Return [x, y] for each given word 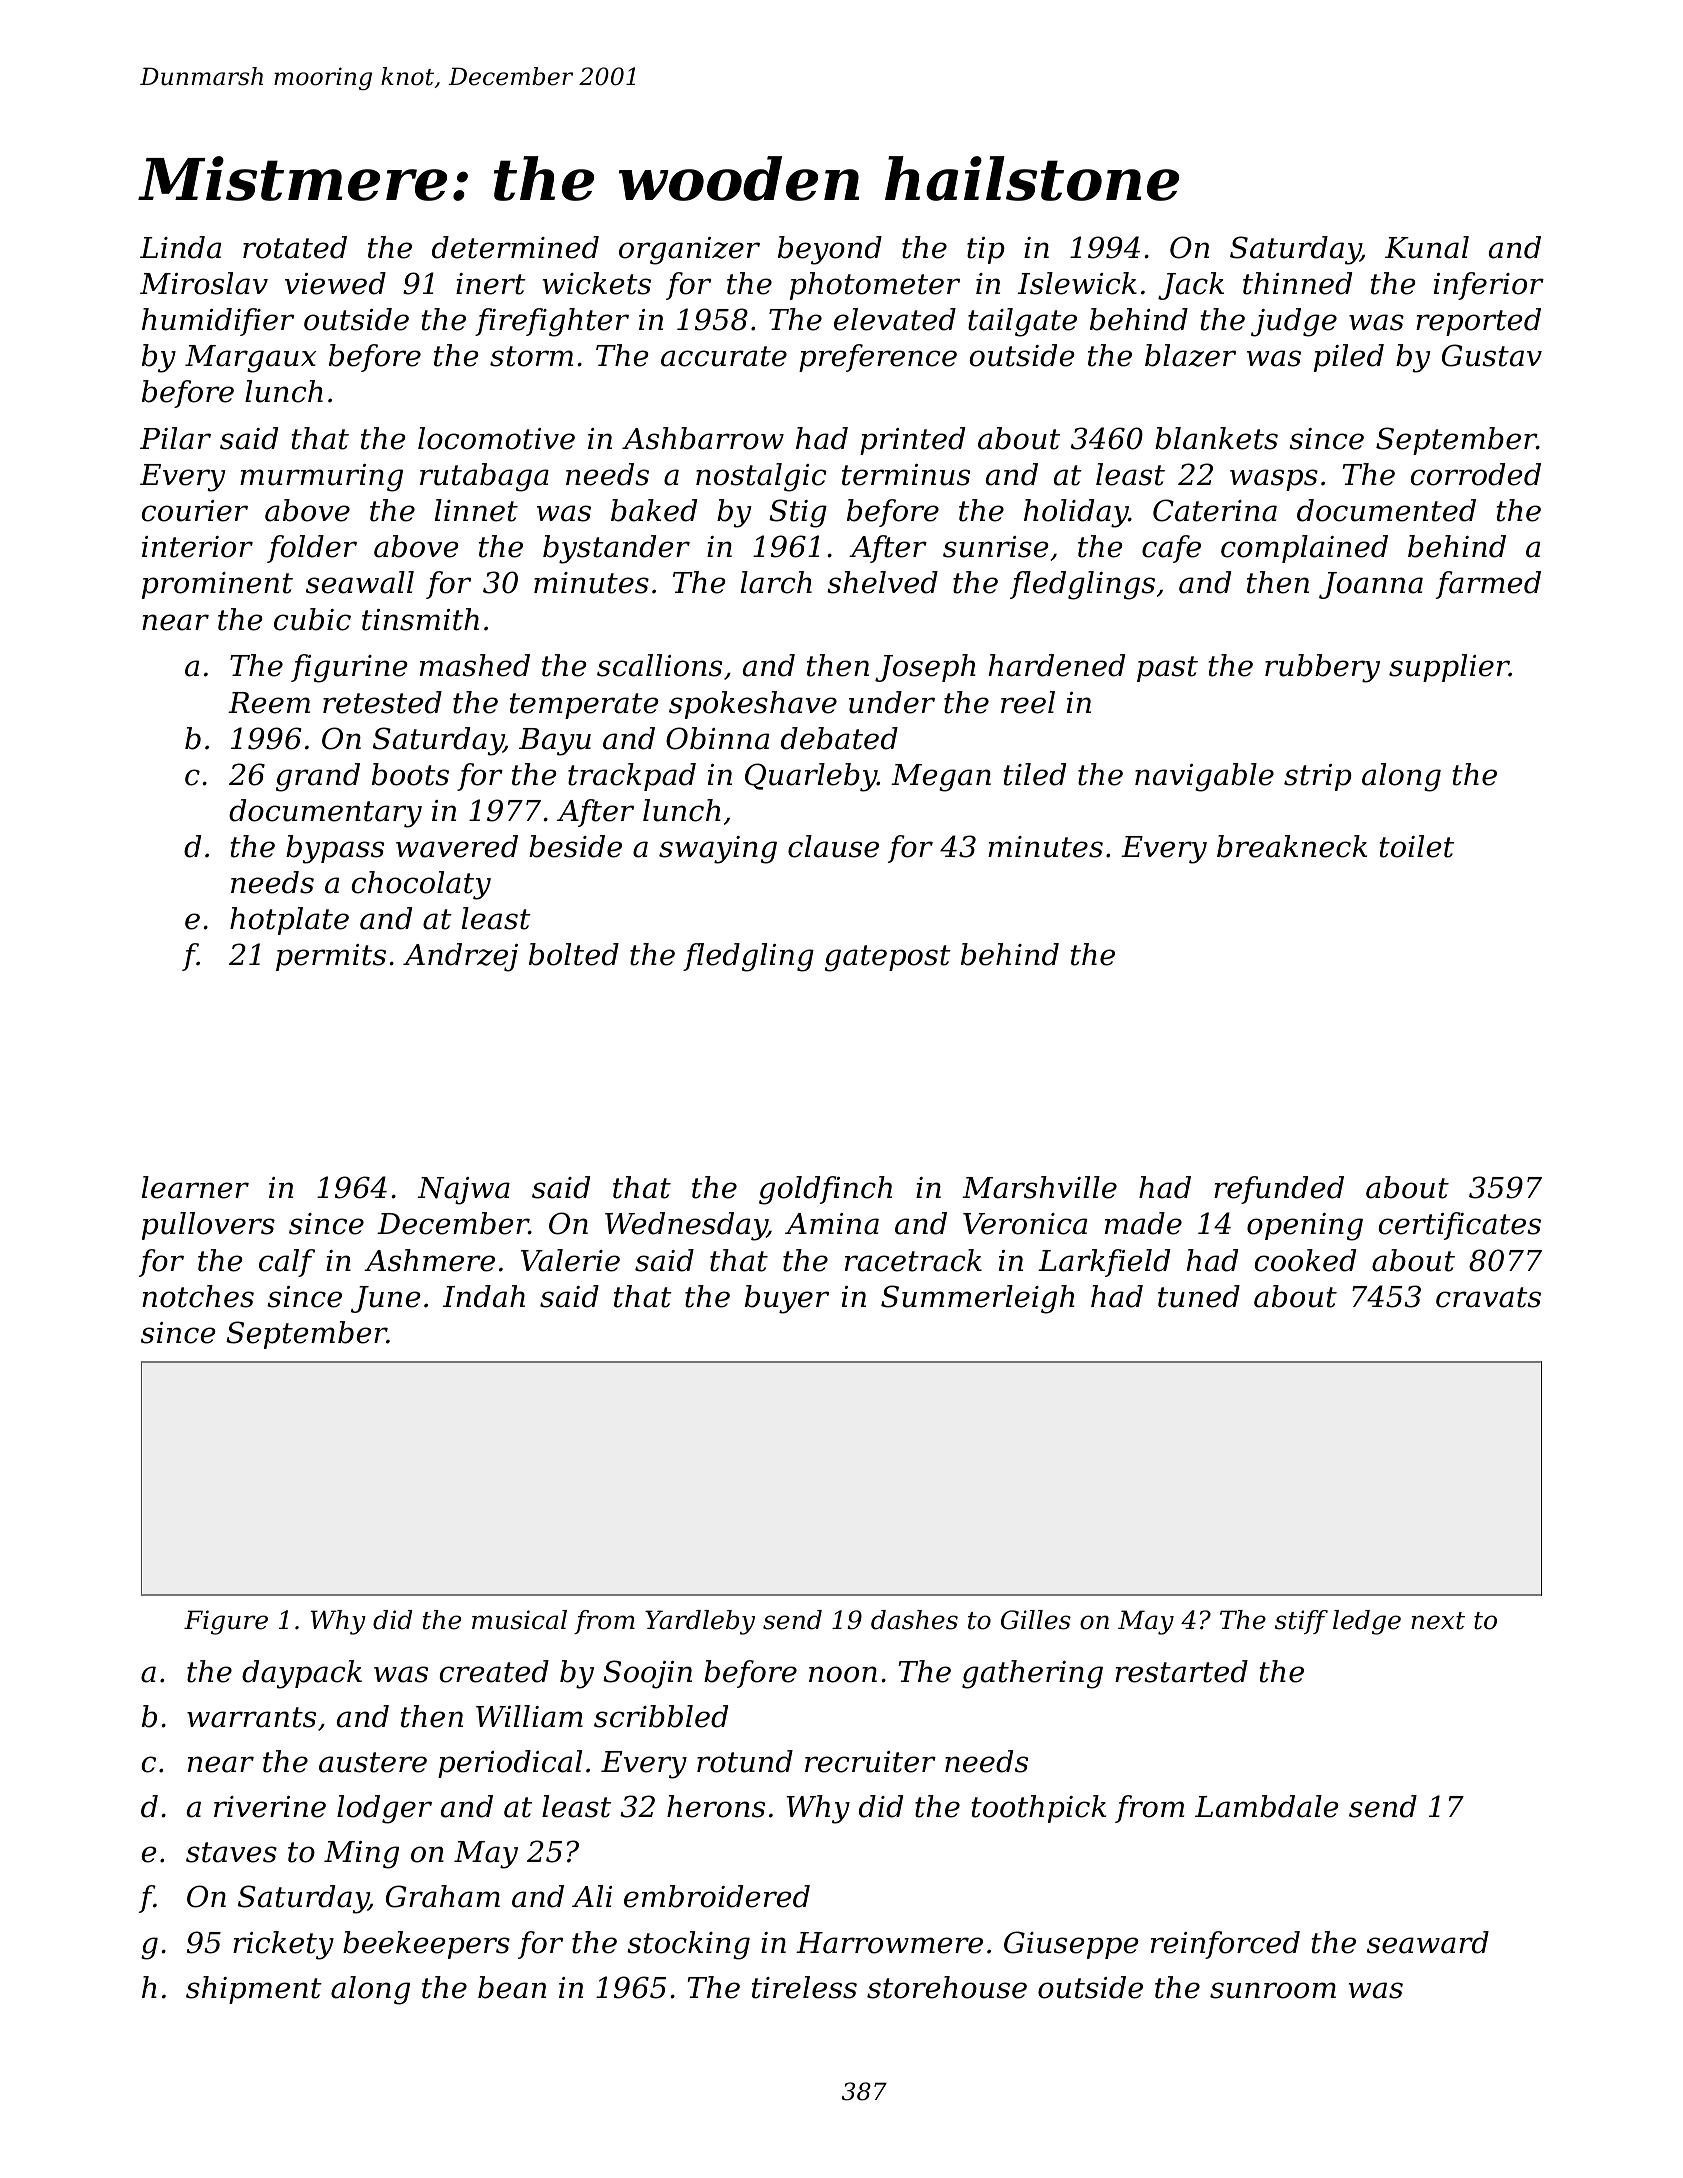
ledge [1367, 1622]
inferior [1489, 286]
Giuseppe [1071, 1945]
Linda [180, 247]
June [386, 1299]
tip [986, 250]
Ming [361, 1855]
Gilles [1036, 1620]
